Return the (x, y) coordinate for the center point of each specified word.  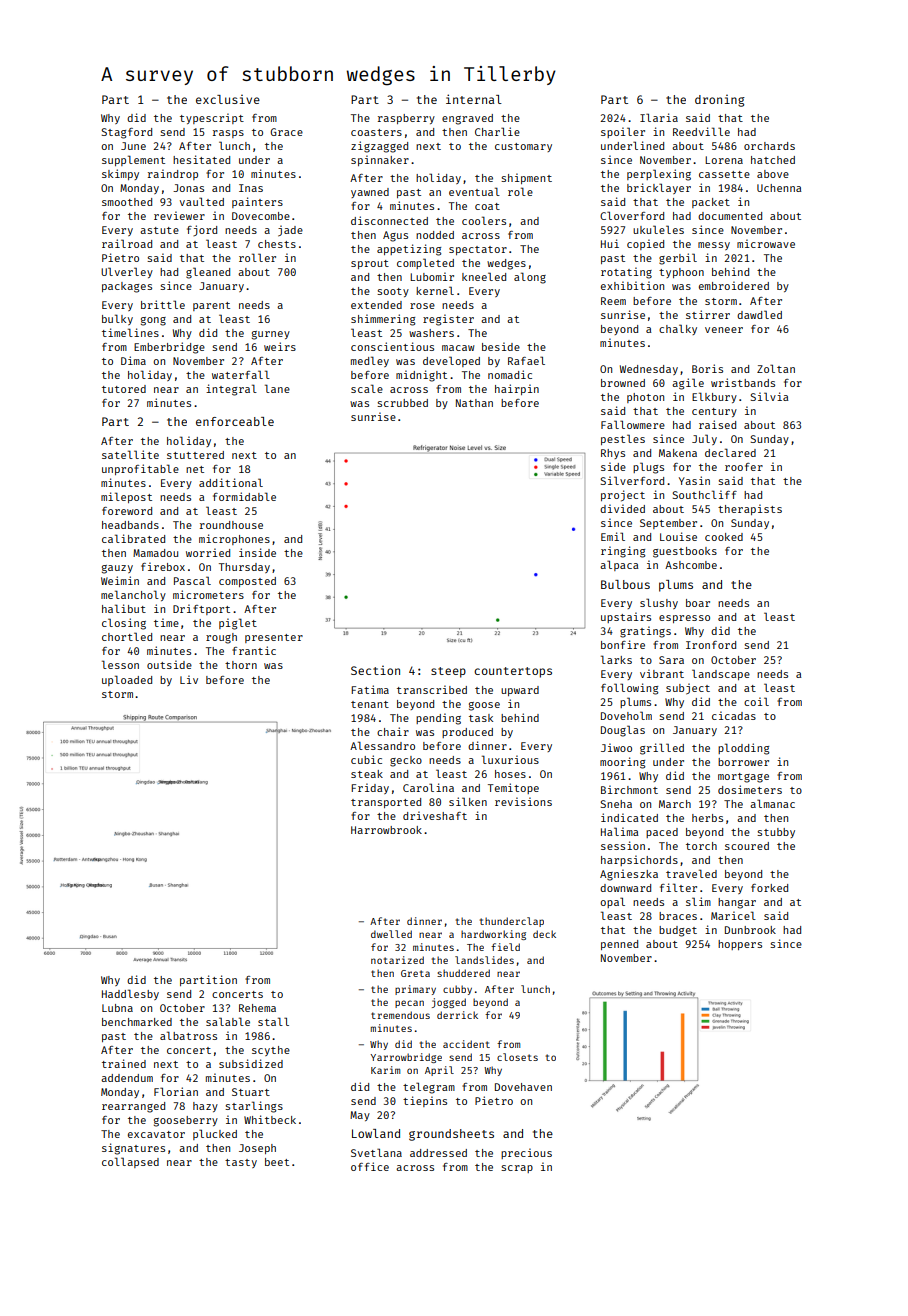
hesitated (201, 159)
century (714, 412)
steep (448, 672)
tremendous (400, 1015)
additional (231, 482)
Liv (189, 679)
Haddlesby (130, 994)
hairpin (517, 389)
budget (678, 931)
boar (698, 603)
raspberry (406, 119)
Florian (176, 1091)
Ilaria (659, 117)
